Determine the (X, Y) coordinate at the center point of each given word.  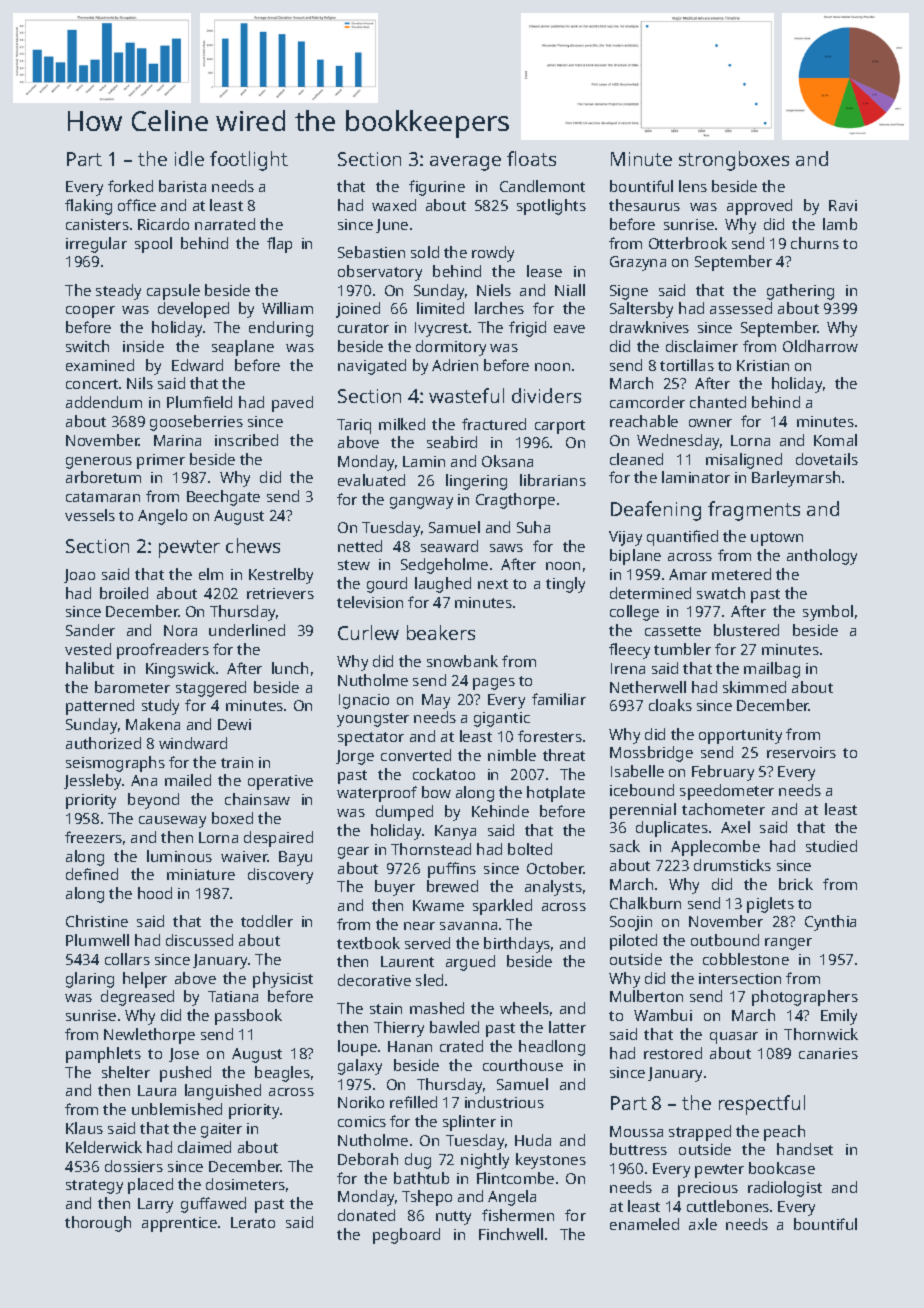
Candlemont (542, 186)
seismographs (115, 764)
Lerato (253, 1222)
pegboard (406, 1236)
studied (831, 846)
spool (153, 245)
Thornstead (431, 849)
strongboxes (734, 161)
